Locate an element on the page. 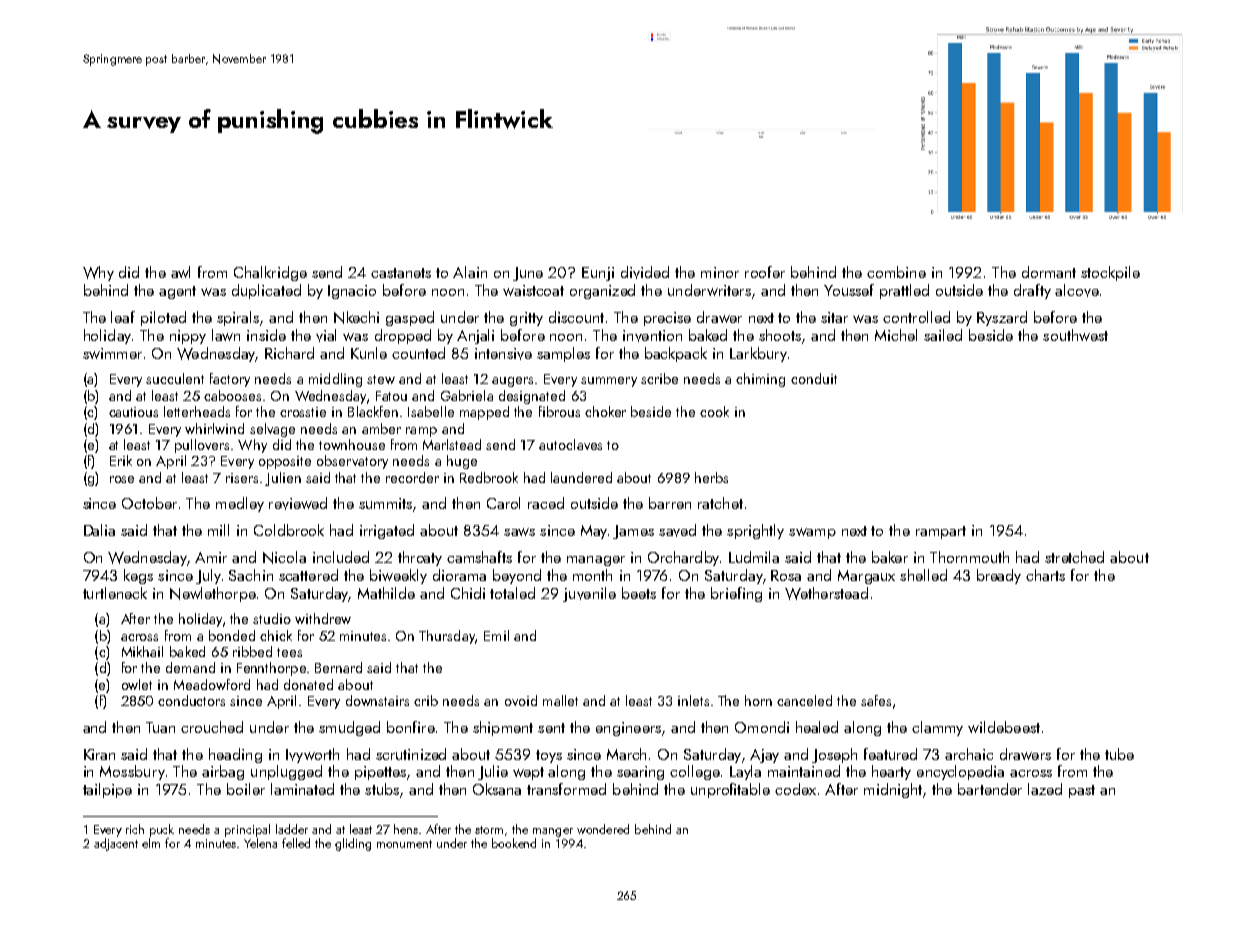 The image size is (1233, 952). studio is located at coordinates (272, 618).
